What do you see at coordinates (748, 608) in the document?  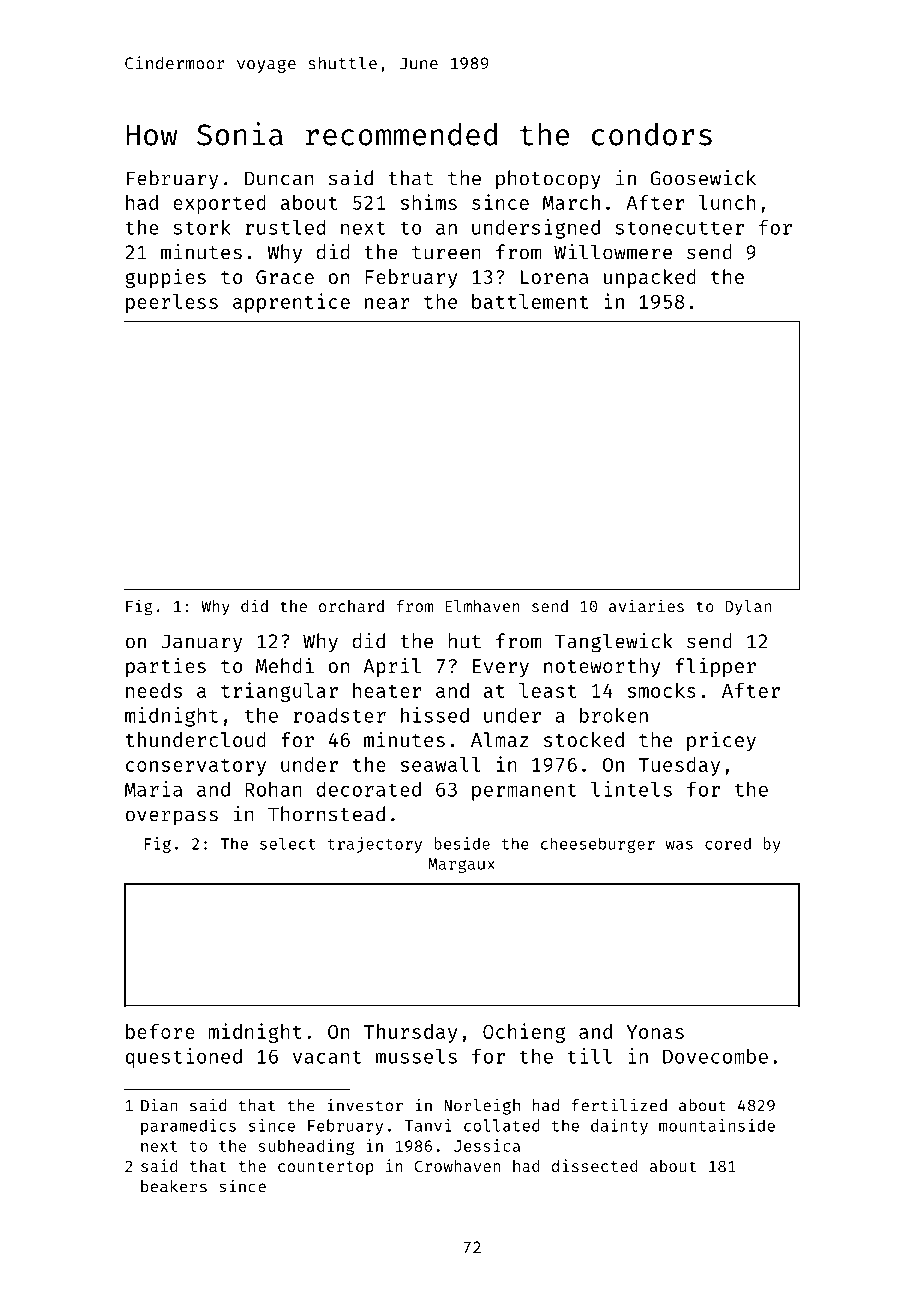 I see `Dylan` at bounding box center [748, 608].
